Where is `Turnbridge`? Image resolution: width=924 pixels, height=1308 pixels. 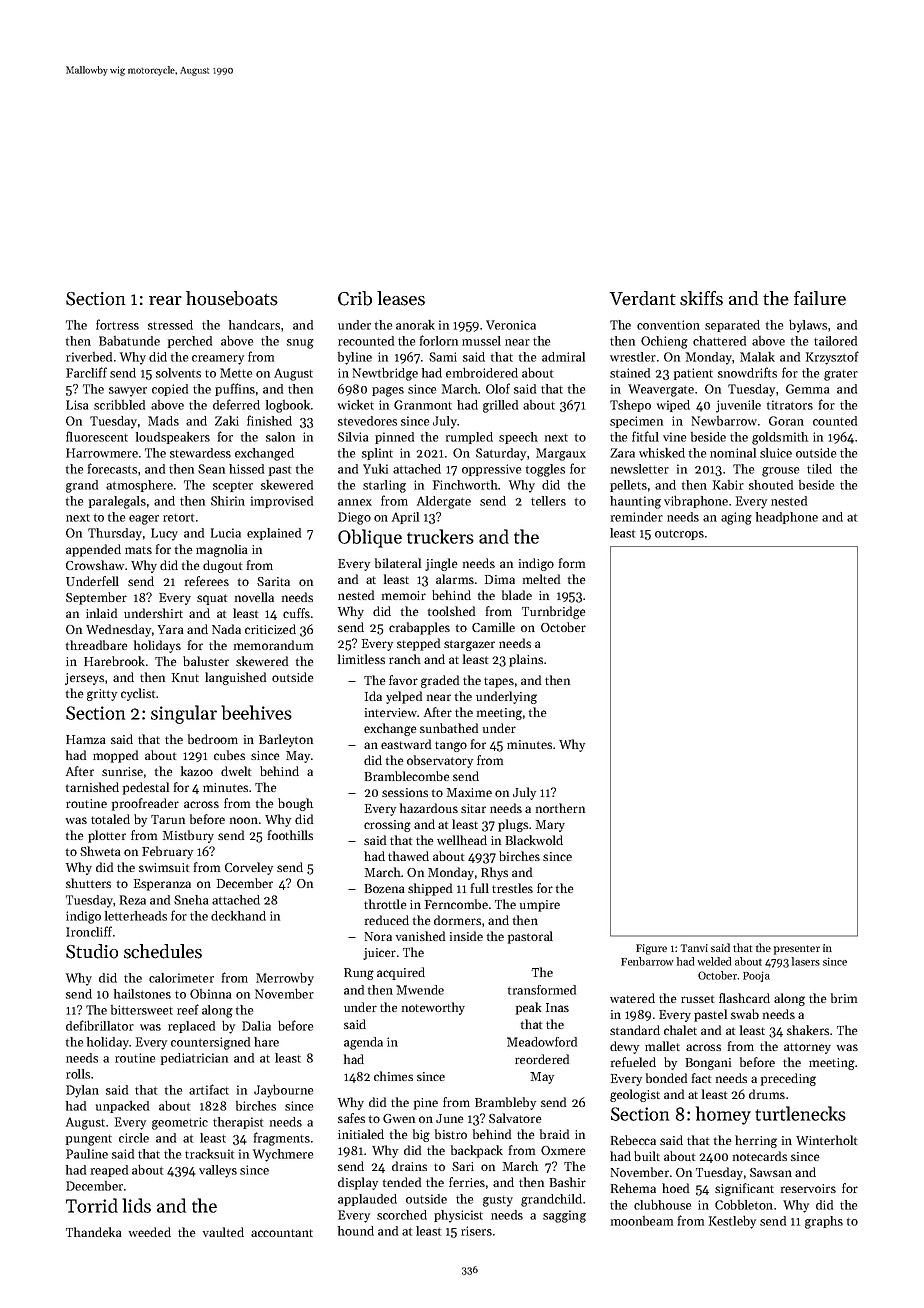
Turnbridge is located at coordinates (554, 612).
